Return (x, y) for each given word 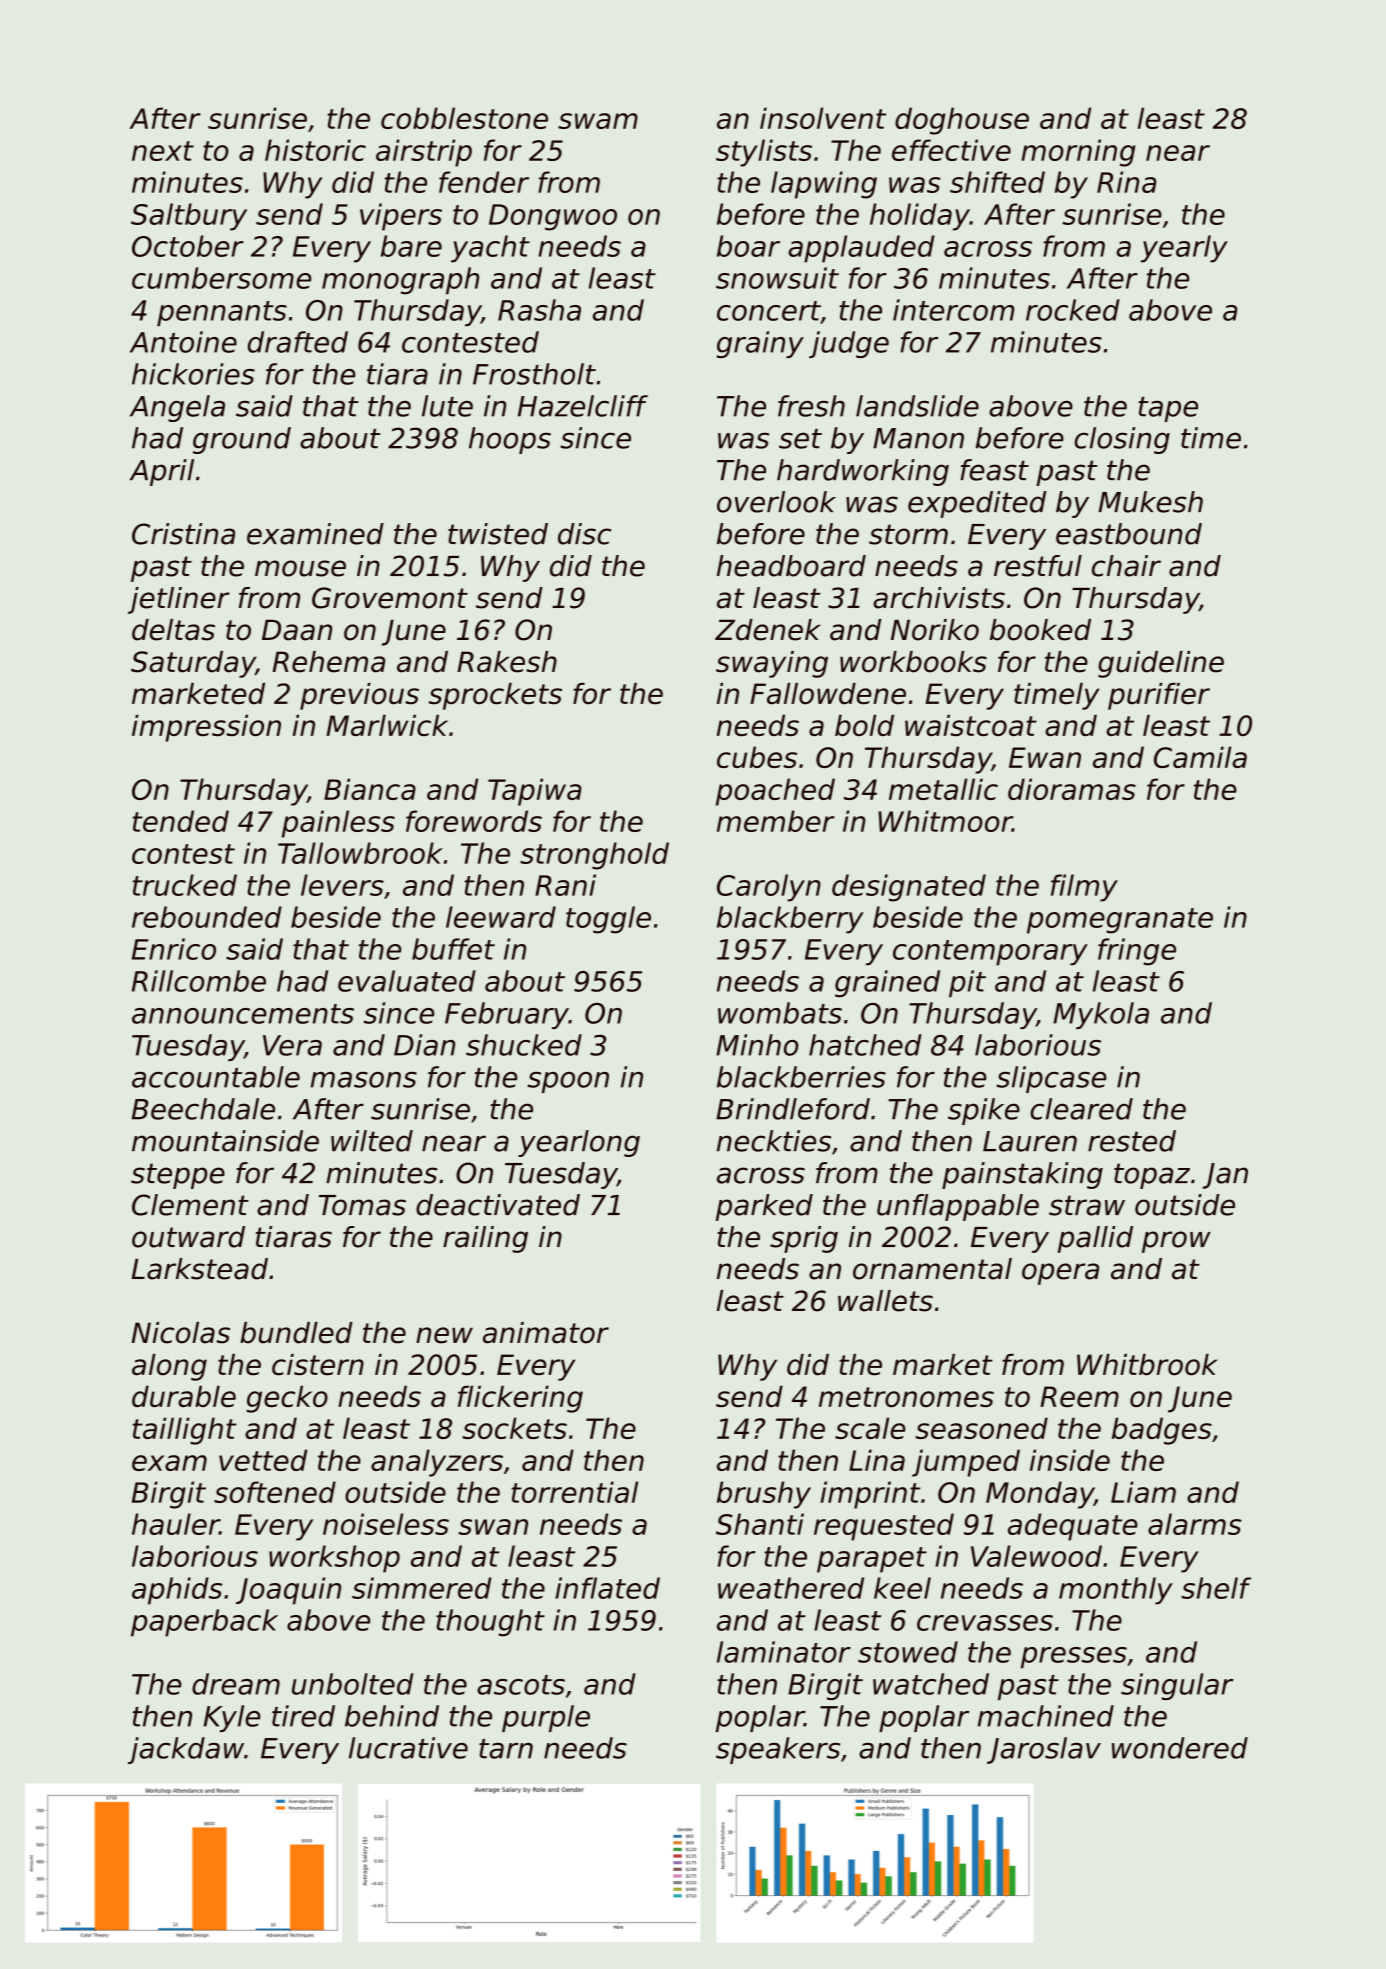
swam (598, 121)
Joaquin (288, 1591)
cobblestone (464, 118)
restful (1038, 566)
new (444, 1335)
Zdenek (768, 630)
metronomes (906, 1397)
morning (1078, 153)
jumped (966, 1463)
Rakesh (507, 662)
